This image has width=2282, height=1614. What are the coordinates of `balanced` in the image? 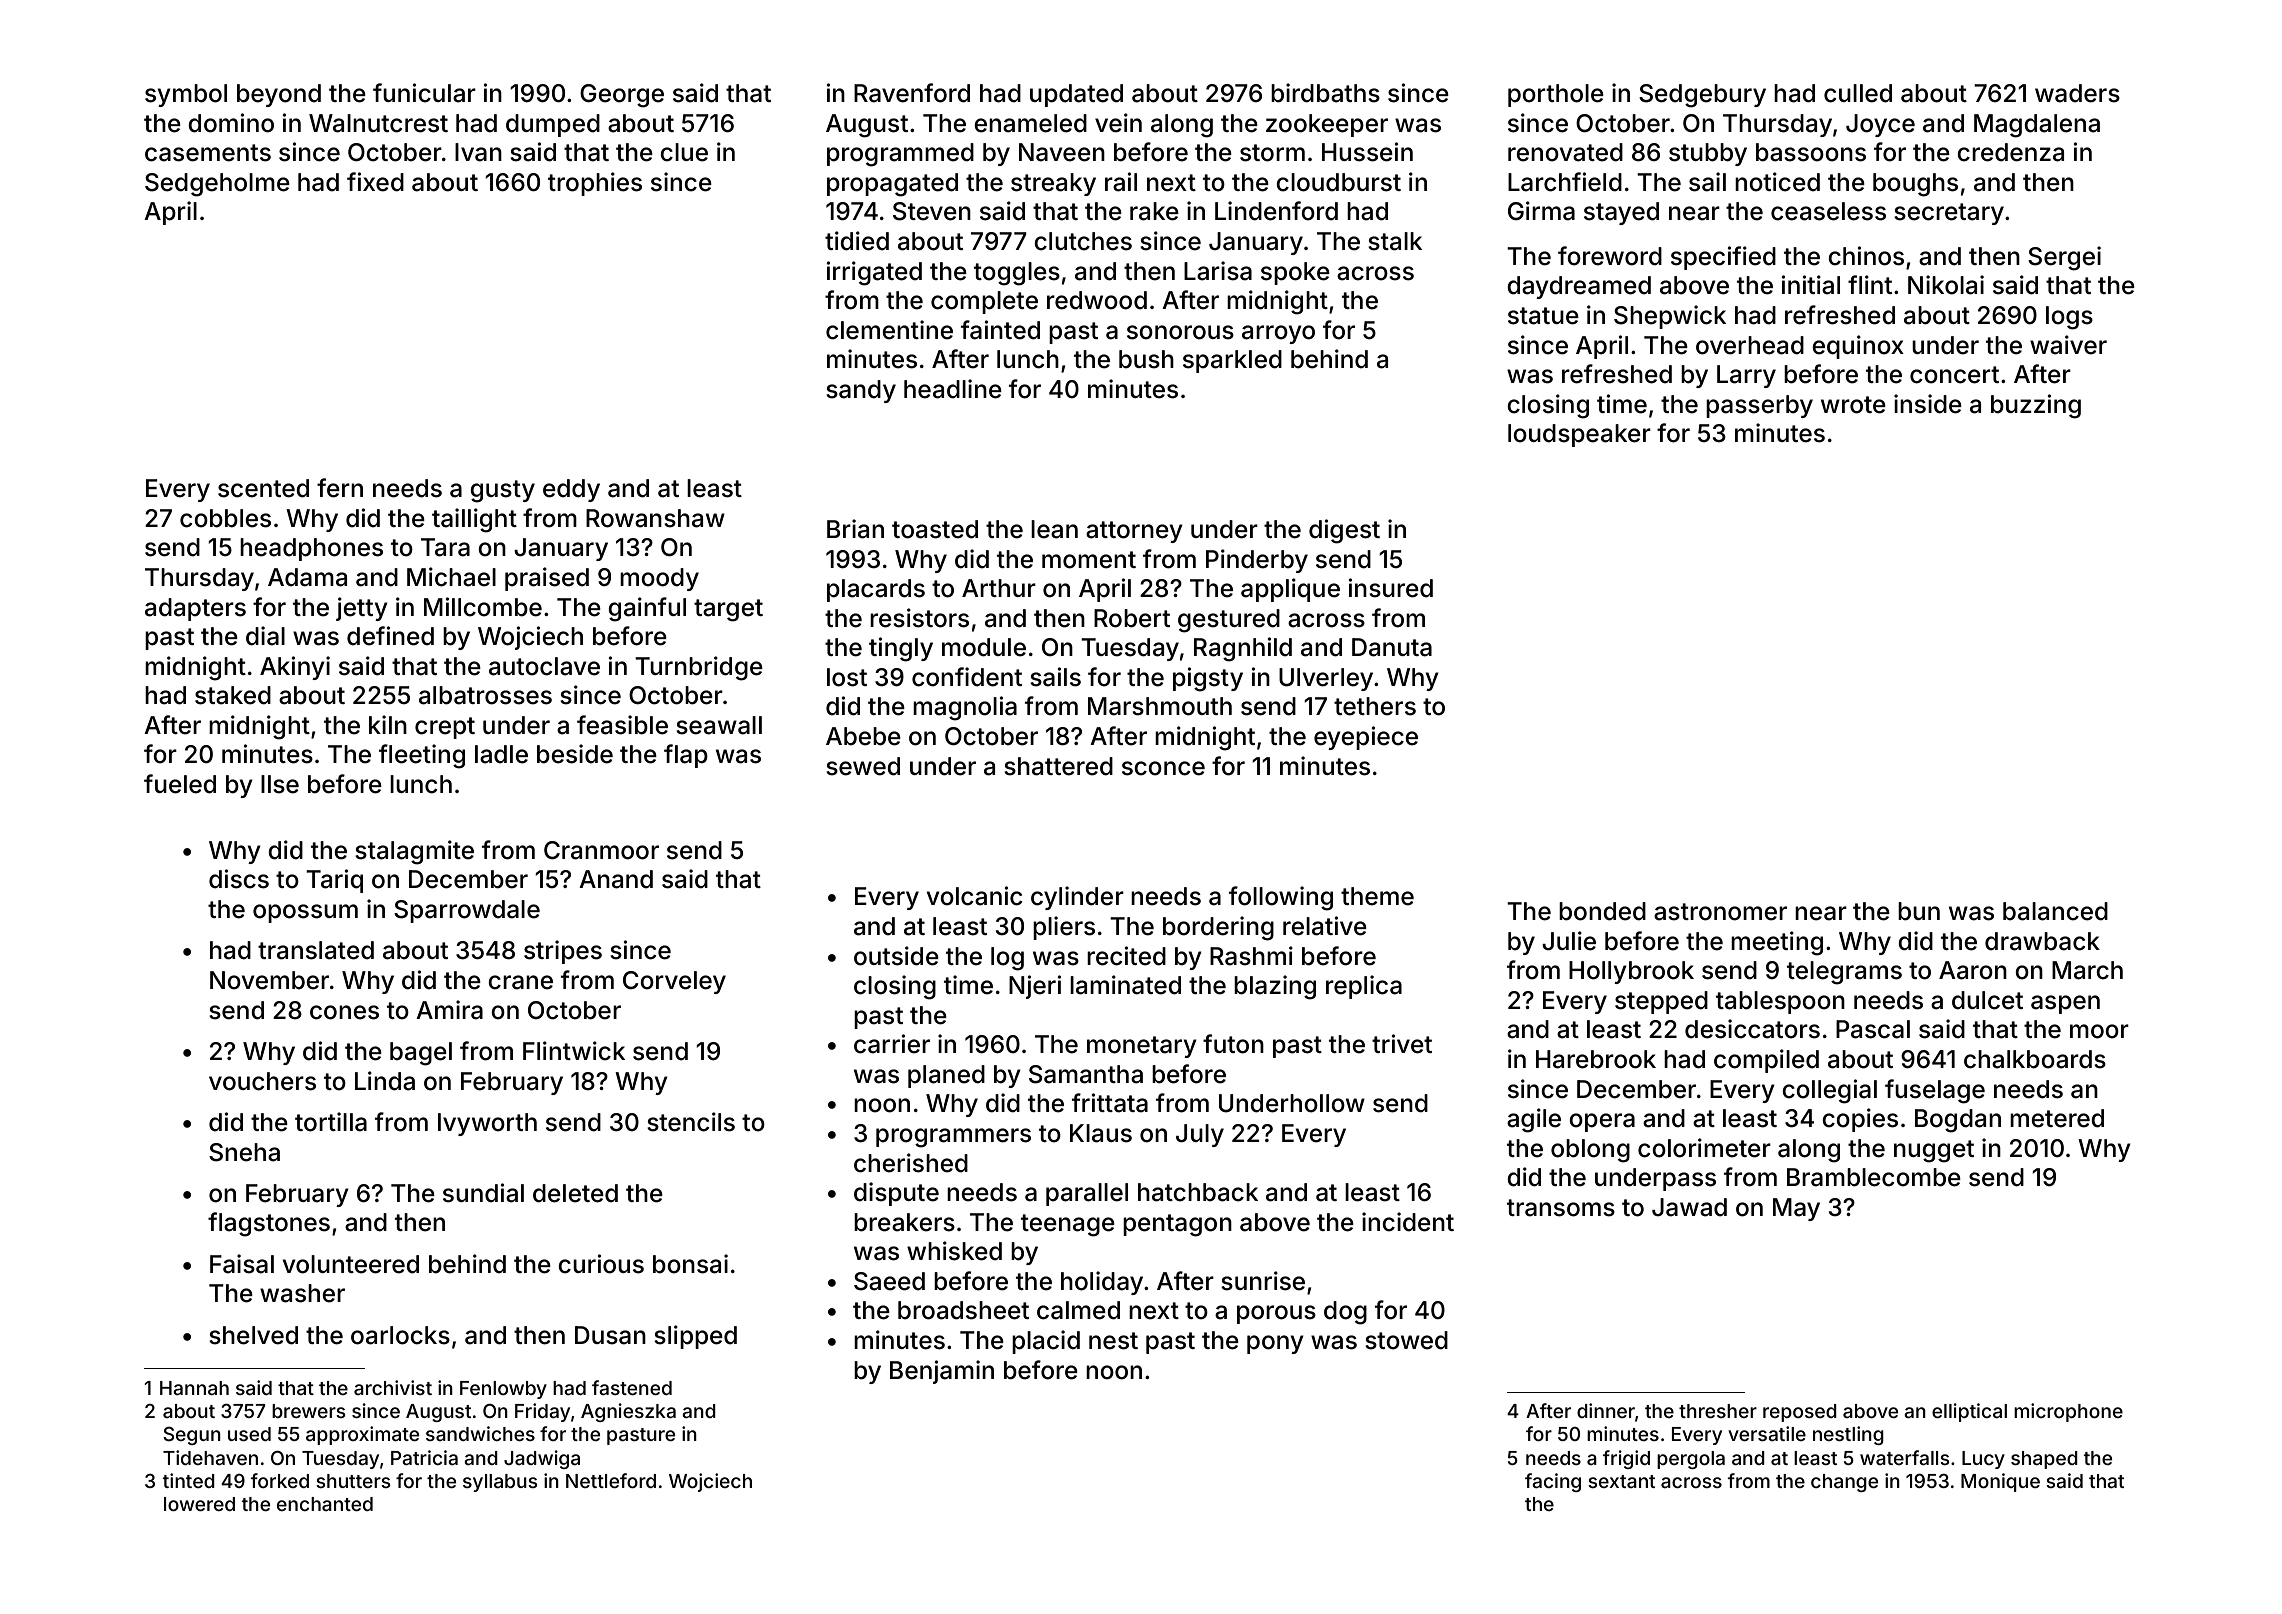 It's located at (2055, 911).
